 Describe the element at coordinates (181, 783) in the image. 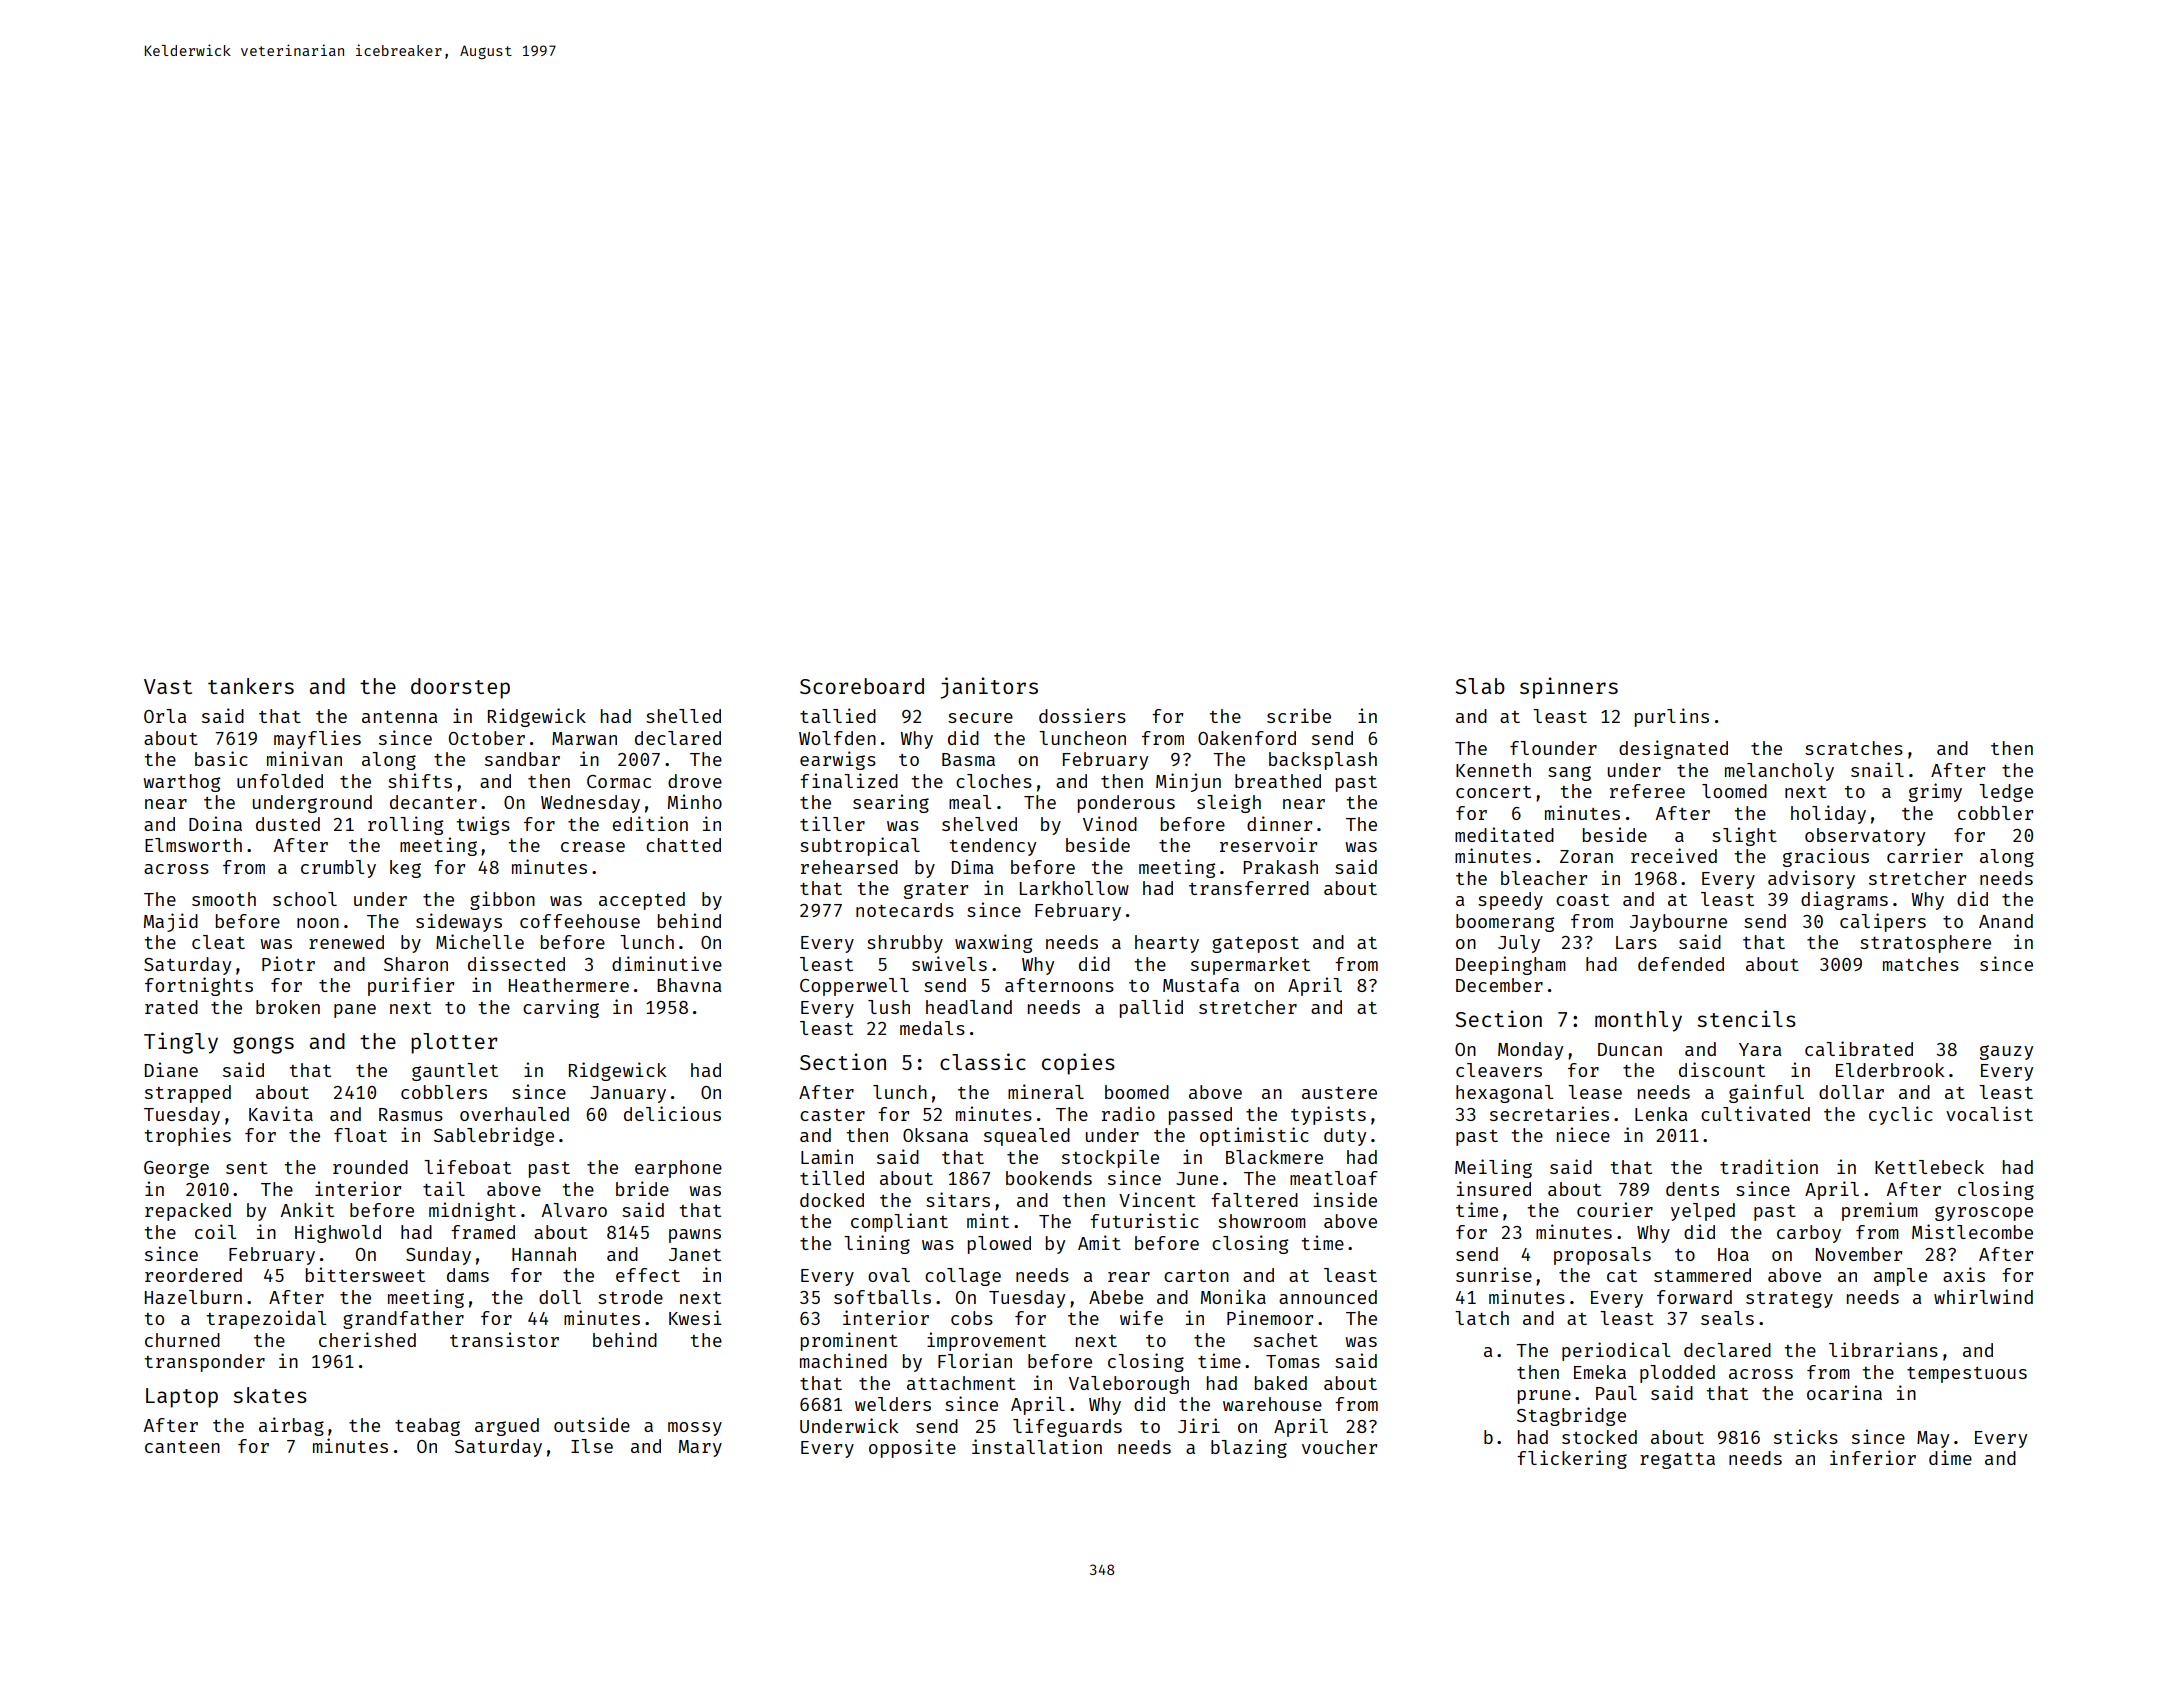

I see `warthog` at that location.
